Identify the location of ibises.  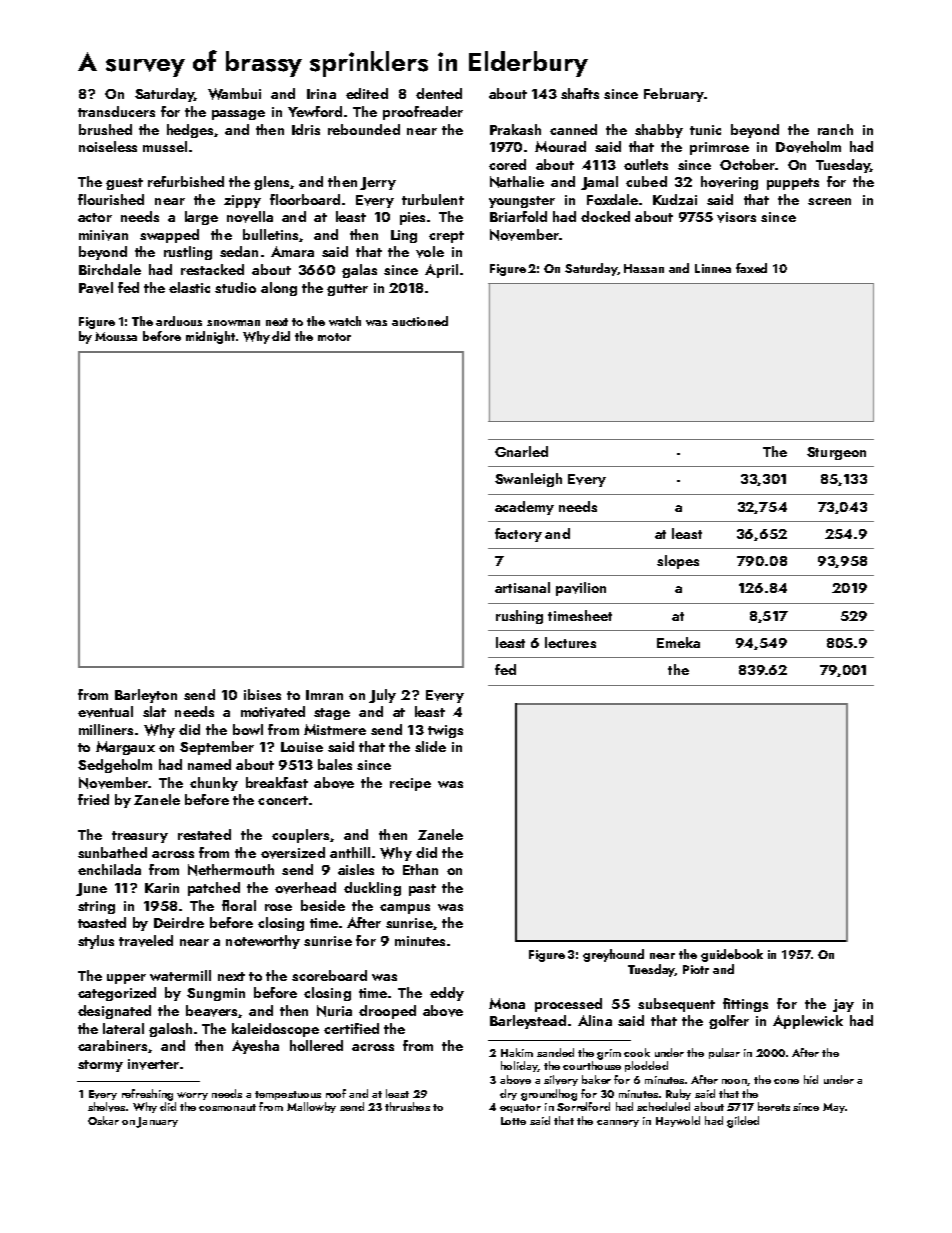
(262, 694).
